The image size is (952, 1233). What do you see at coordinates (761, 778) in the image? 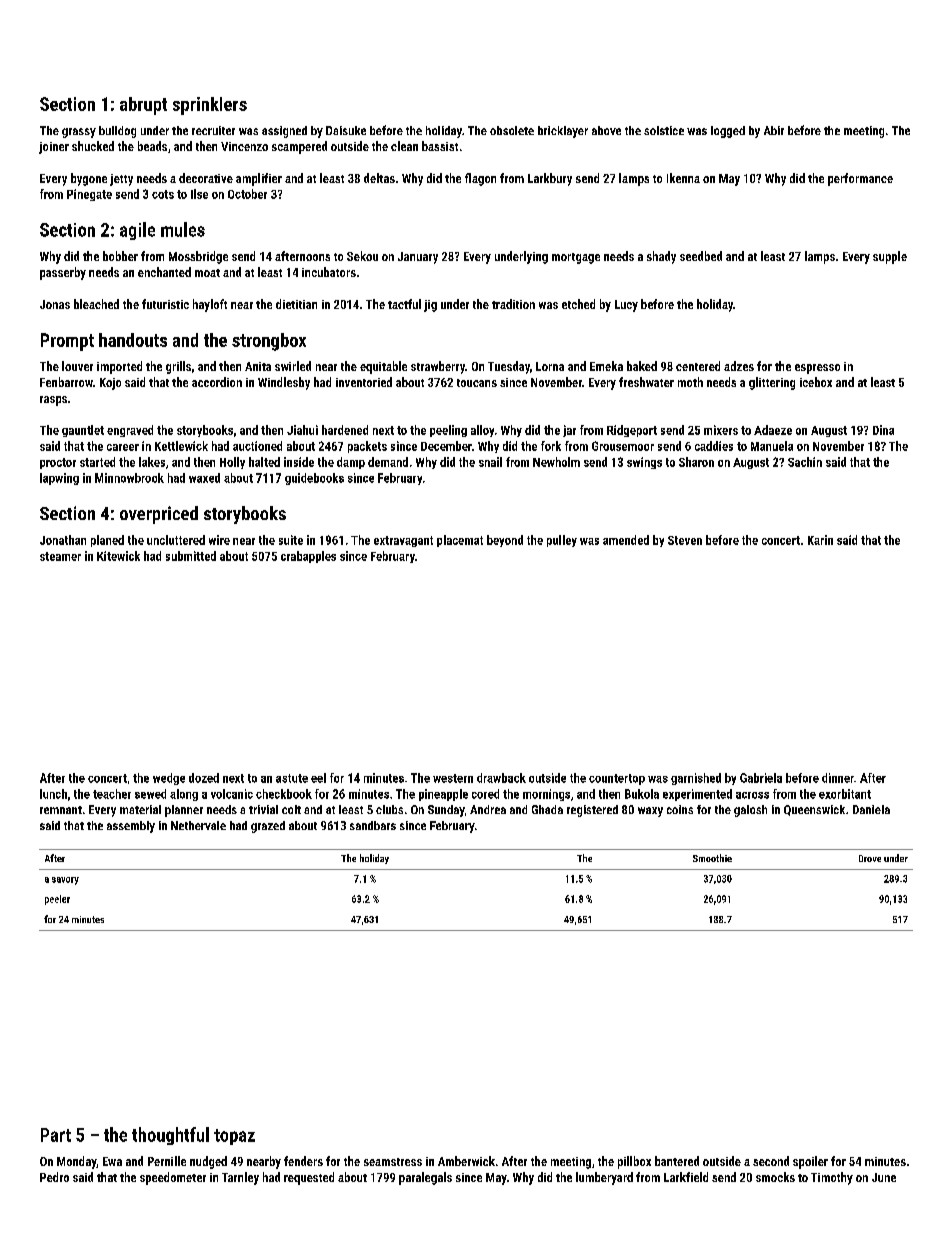
I see `Gabriela` at bounding box center [761, 778].
